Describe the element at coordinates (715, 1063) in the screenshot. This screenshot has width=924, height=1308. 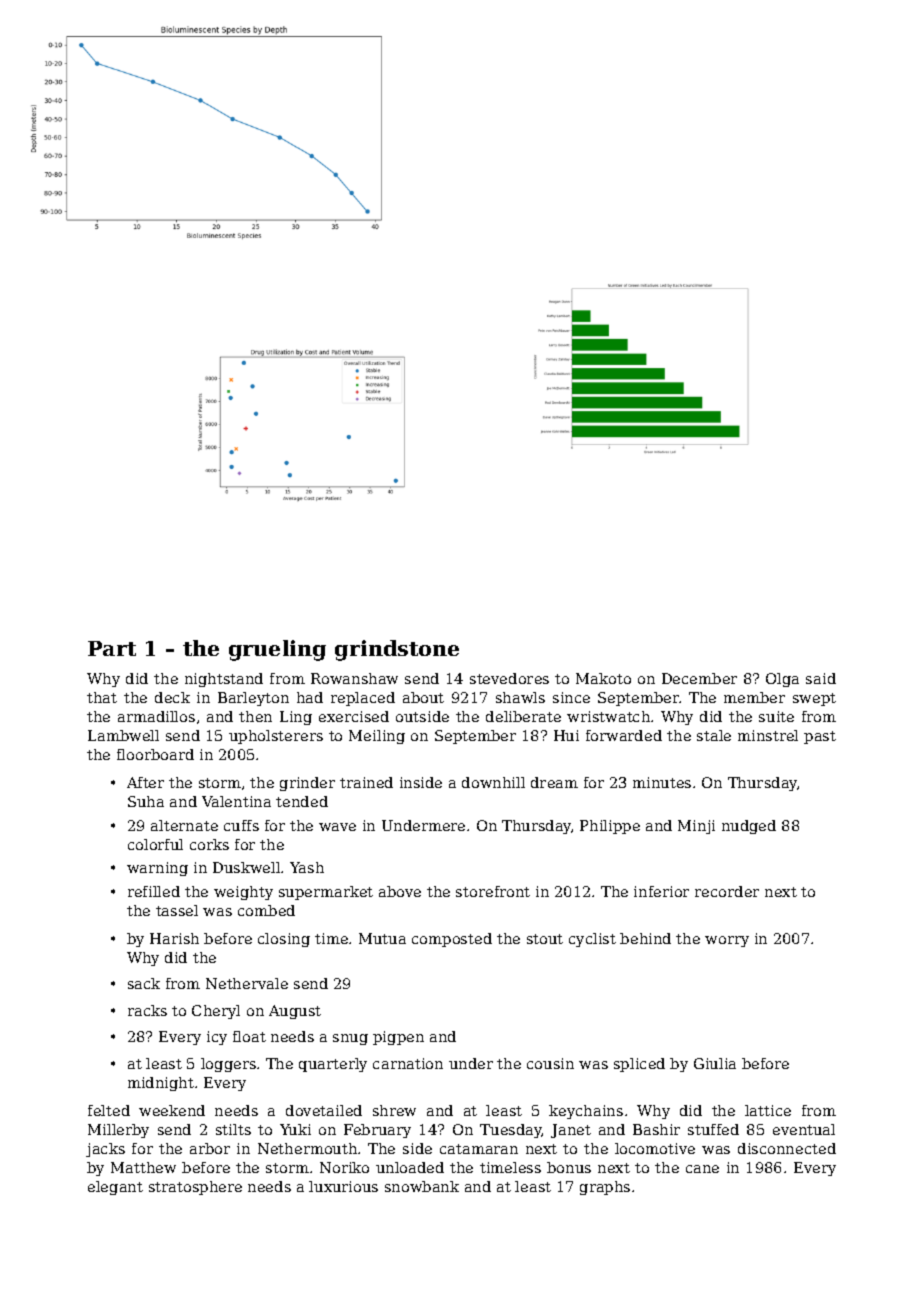
I see `Giulia` at that location.
